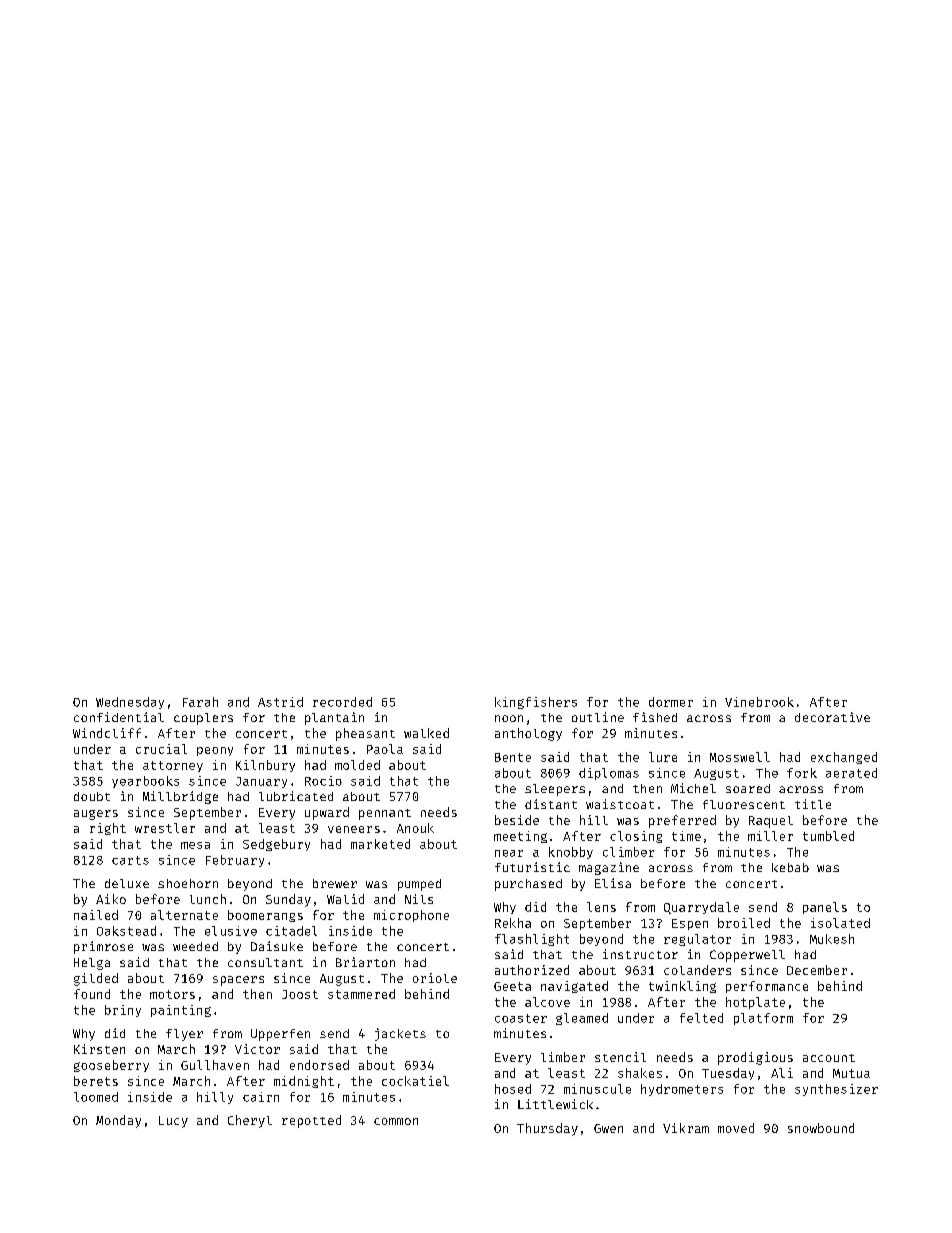 The image size is (952, 1233). What do you see at coordinates (118, 1121) in the page?
I see `Monday` at bounding box center [118, 1121].
